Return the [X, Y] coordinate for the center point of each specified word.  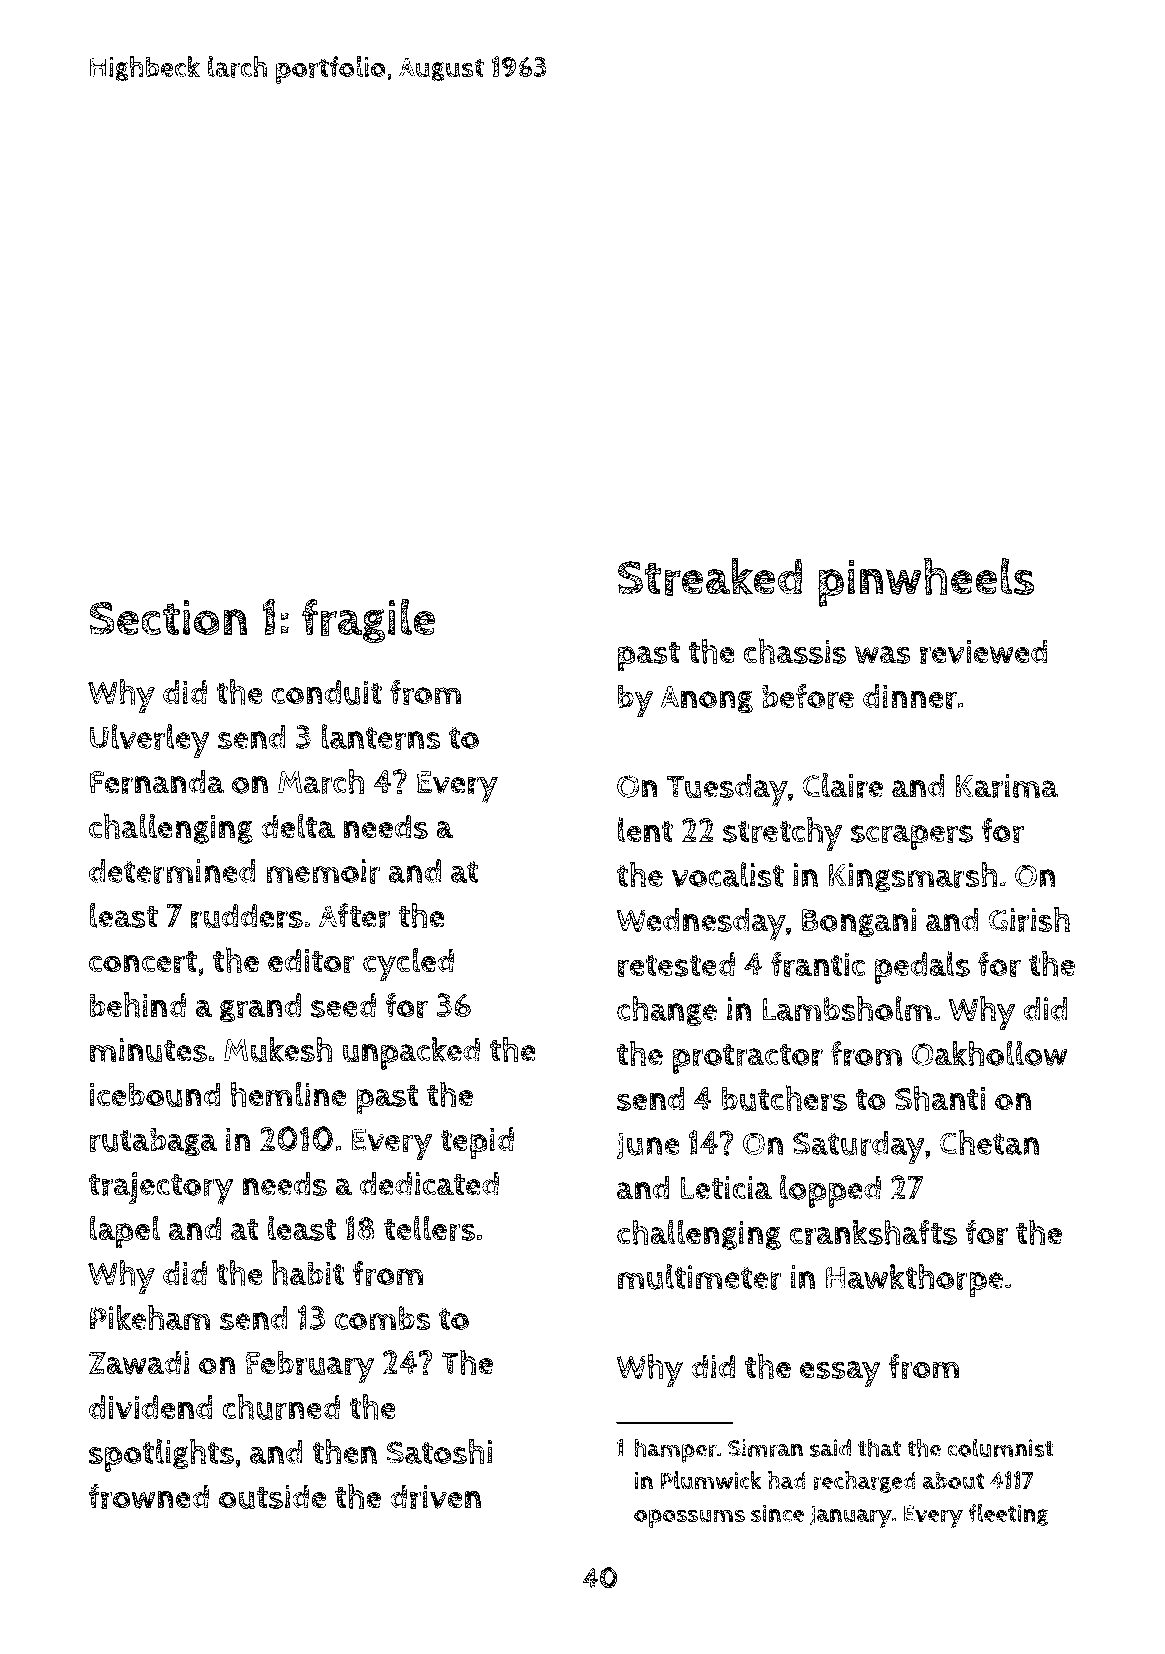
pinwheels [926, 582]
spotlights [161, 1455]
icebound [154, 1094]
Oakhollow [989, 1053]
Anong [707, 700]
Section [168, 618]
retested [676, 964]
